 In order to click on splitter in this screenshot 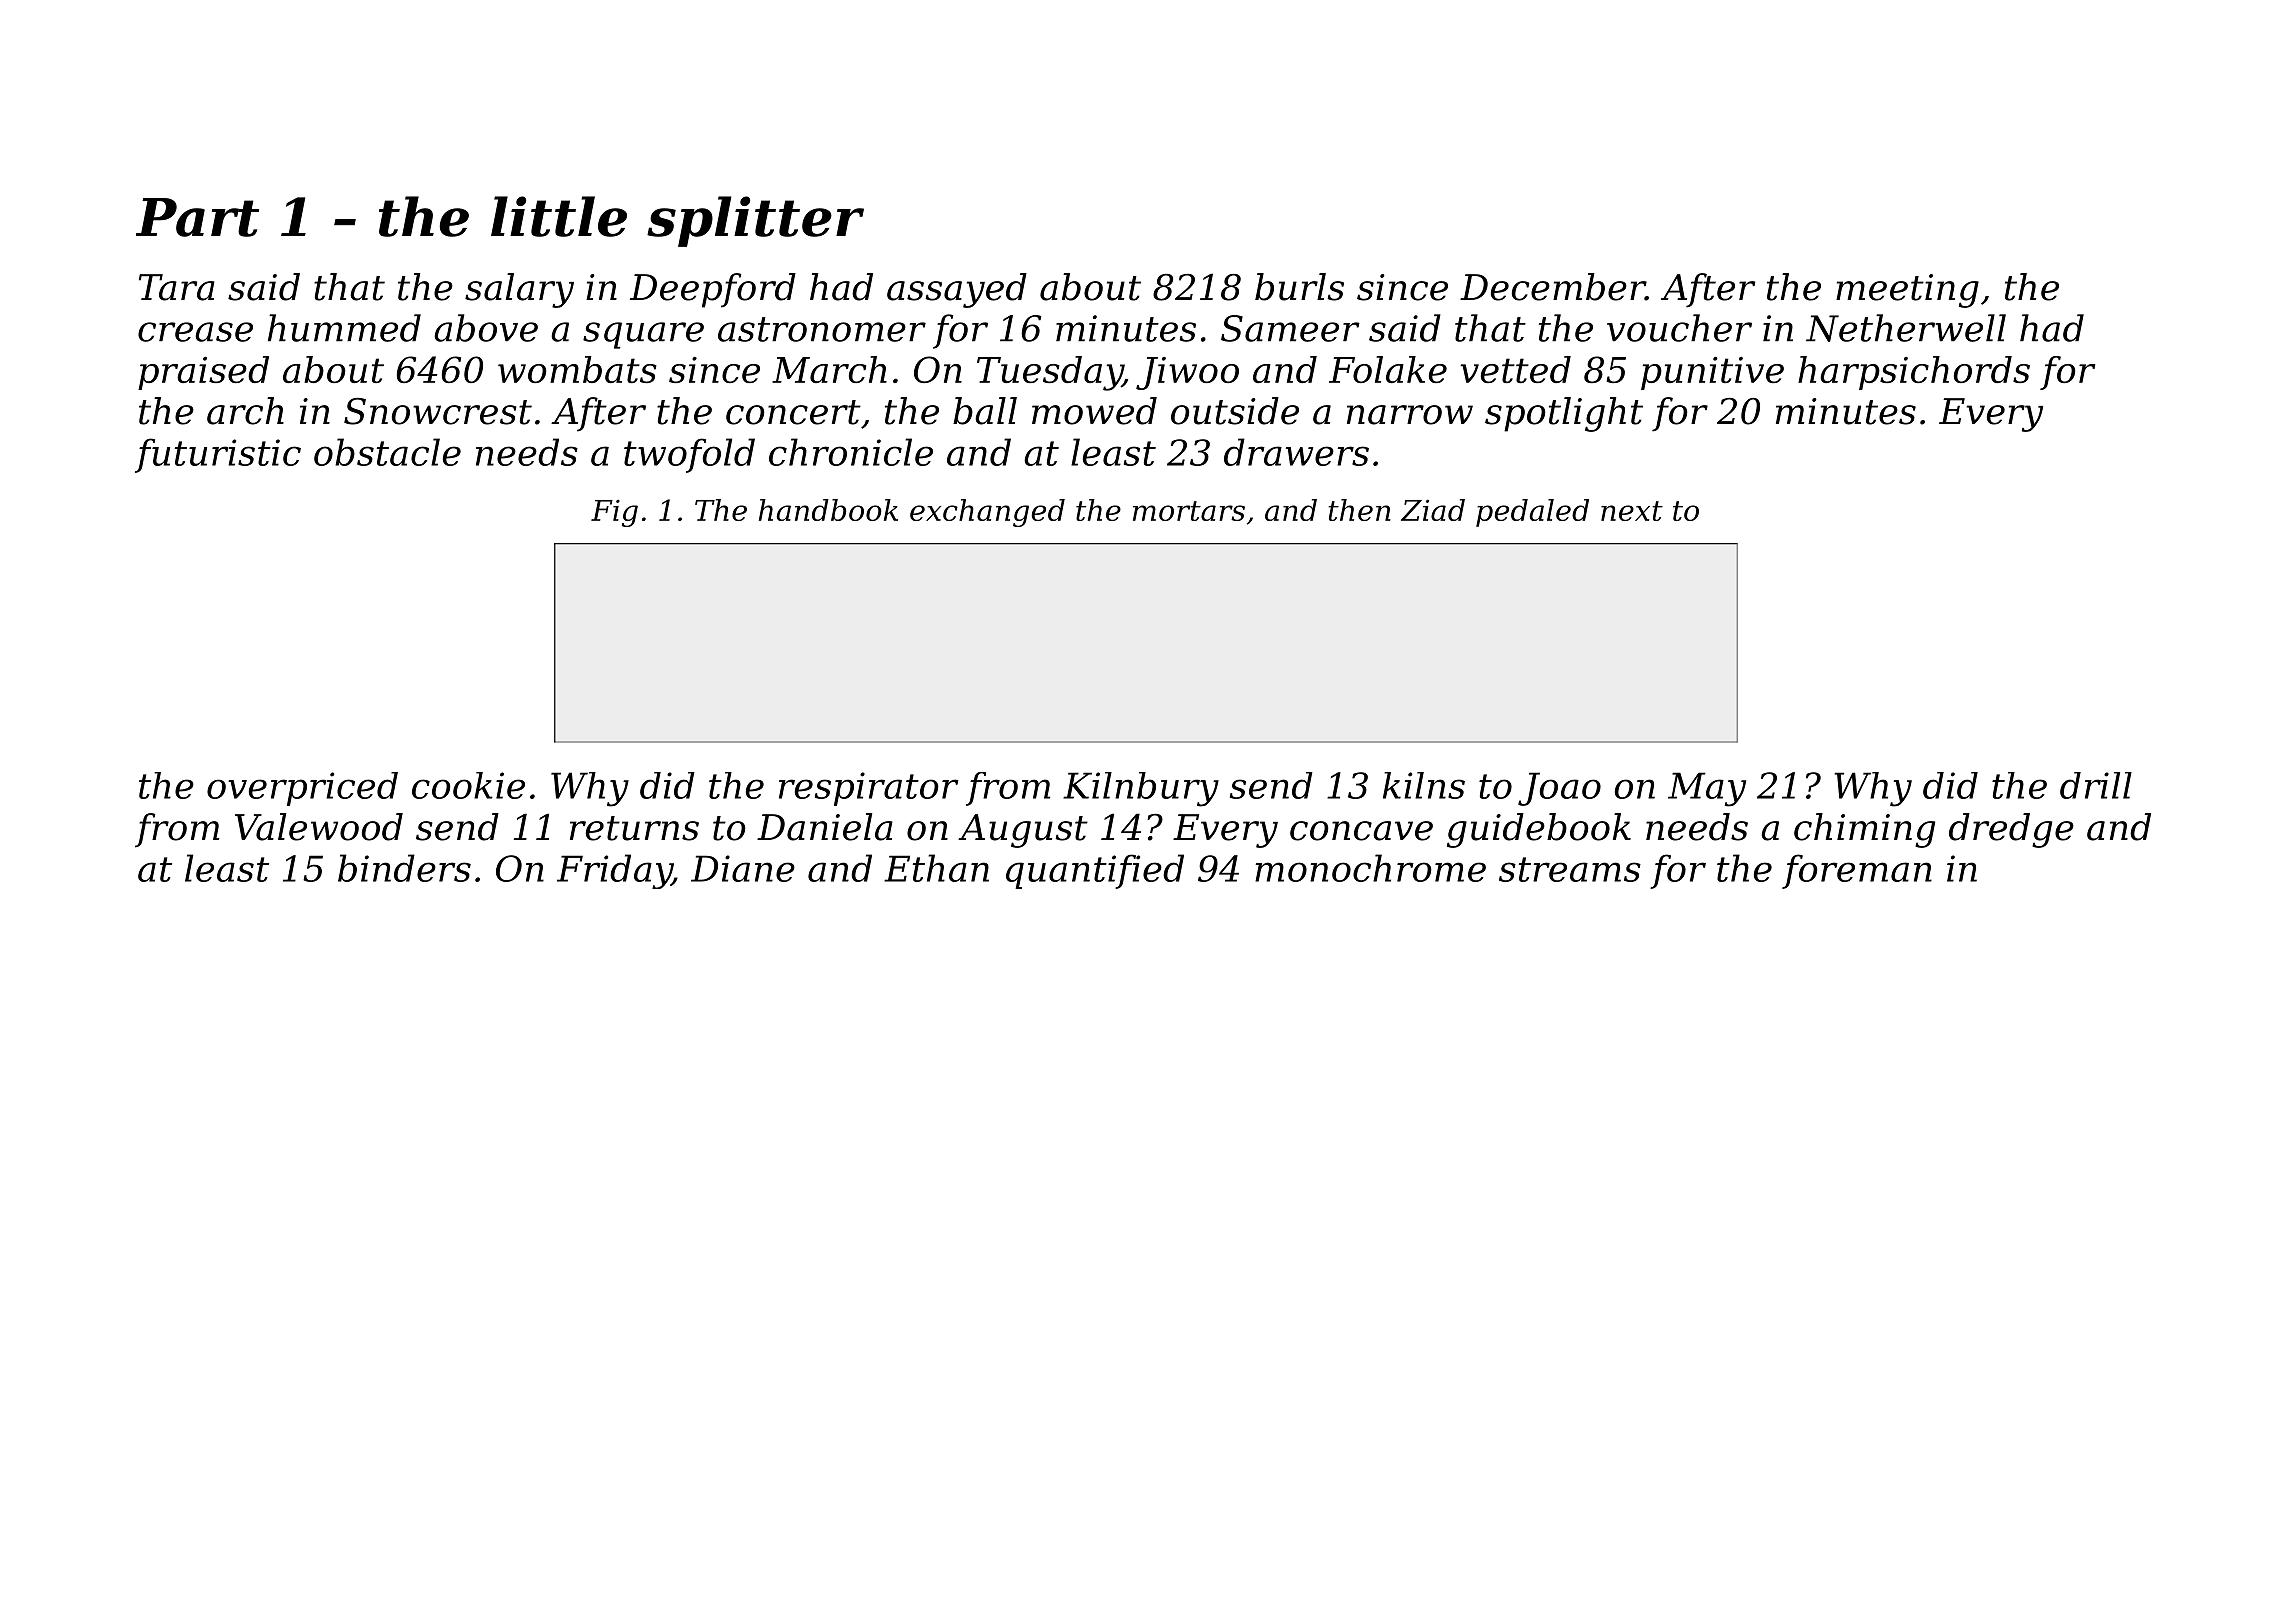, I will do `click(755, 221)`.
